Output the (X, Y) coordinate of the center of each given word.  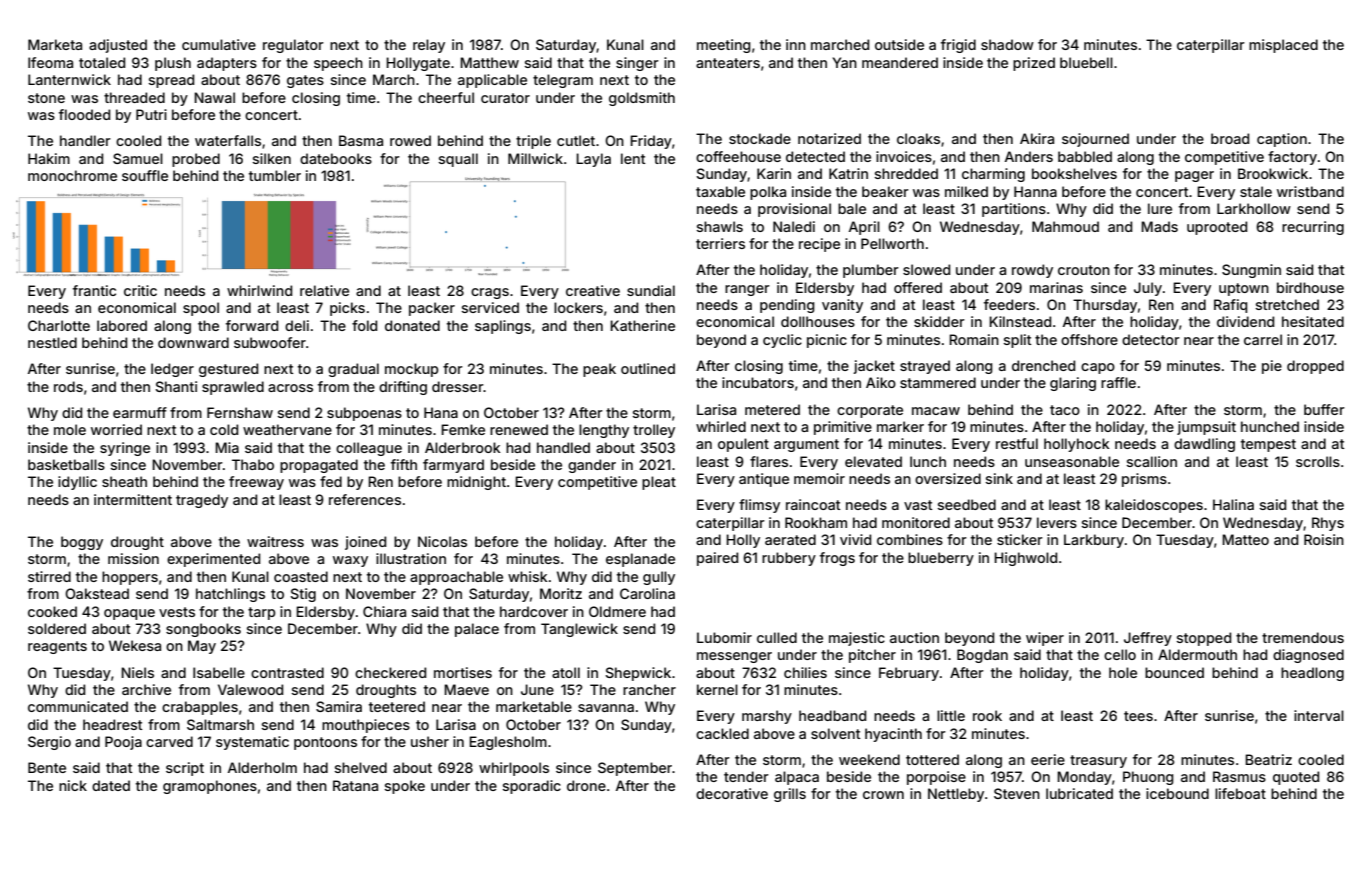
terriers (720, 243)
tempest (1268, 445)
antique (764, 480)
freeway (256, 483)
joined (365, 543)
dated (111, 785)
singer (637, 64)
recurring (1313, 228)
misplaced (1283, 46)
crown (883, 795)
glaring (1073, 384)
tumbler (275, 175)
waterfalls (228, 140)
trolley (654, 431)
